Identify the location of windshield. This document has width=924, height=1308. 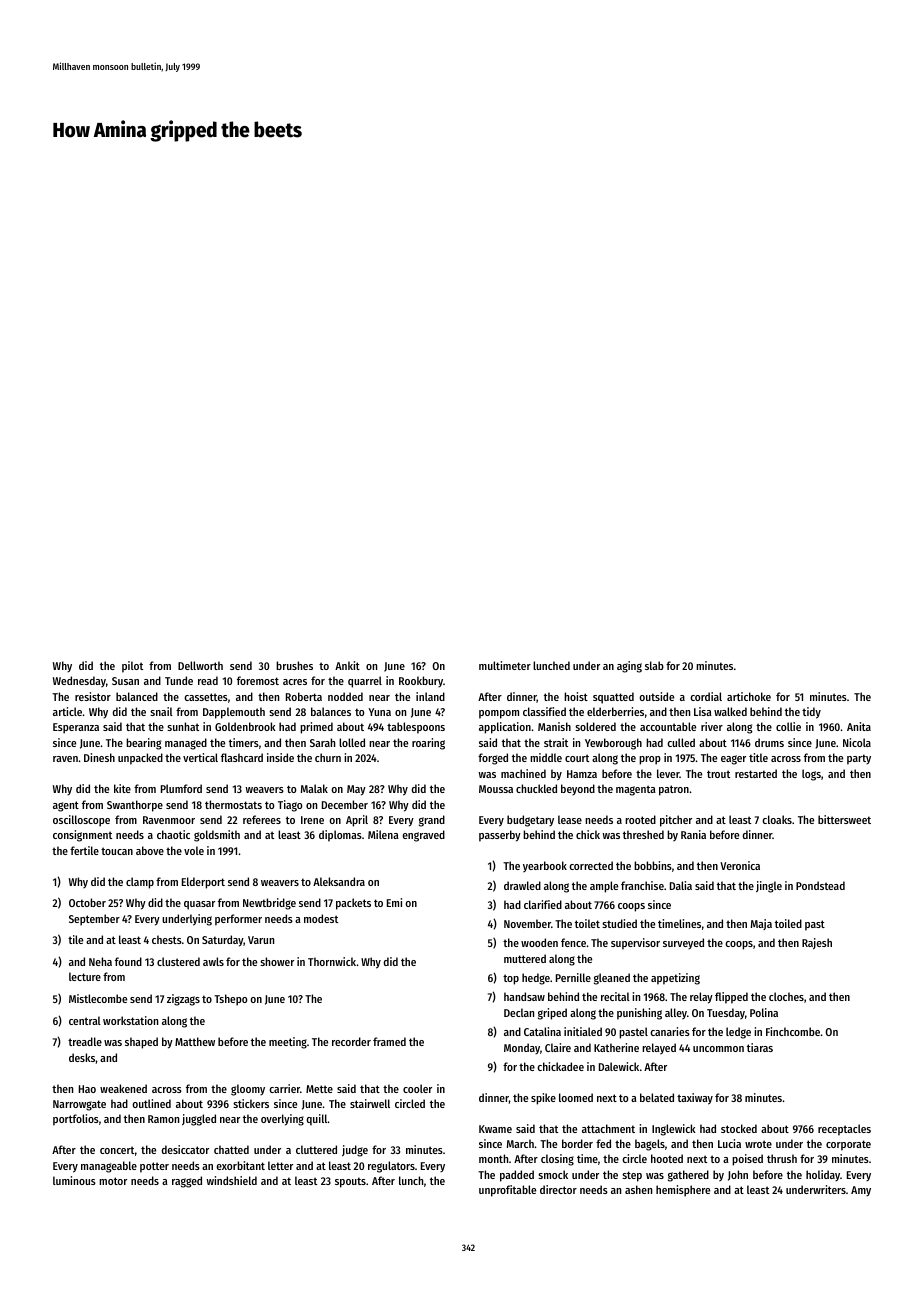
(231, 1180).
